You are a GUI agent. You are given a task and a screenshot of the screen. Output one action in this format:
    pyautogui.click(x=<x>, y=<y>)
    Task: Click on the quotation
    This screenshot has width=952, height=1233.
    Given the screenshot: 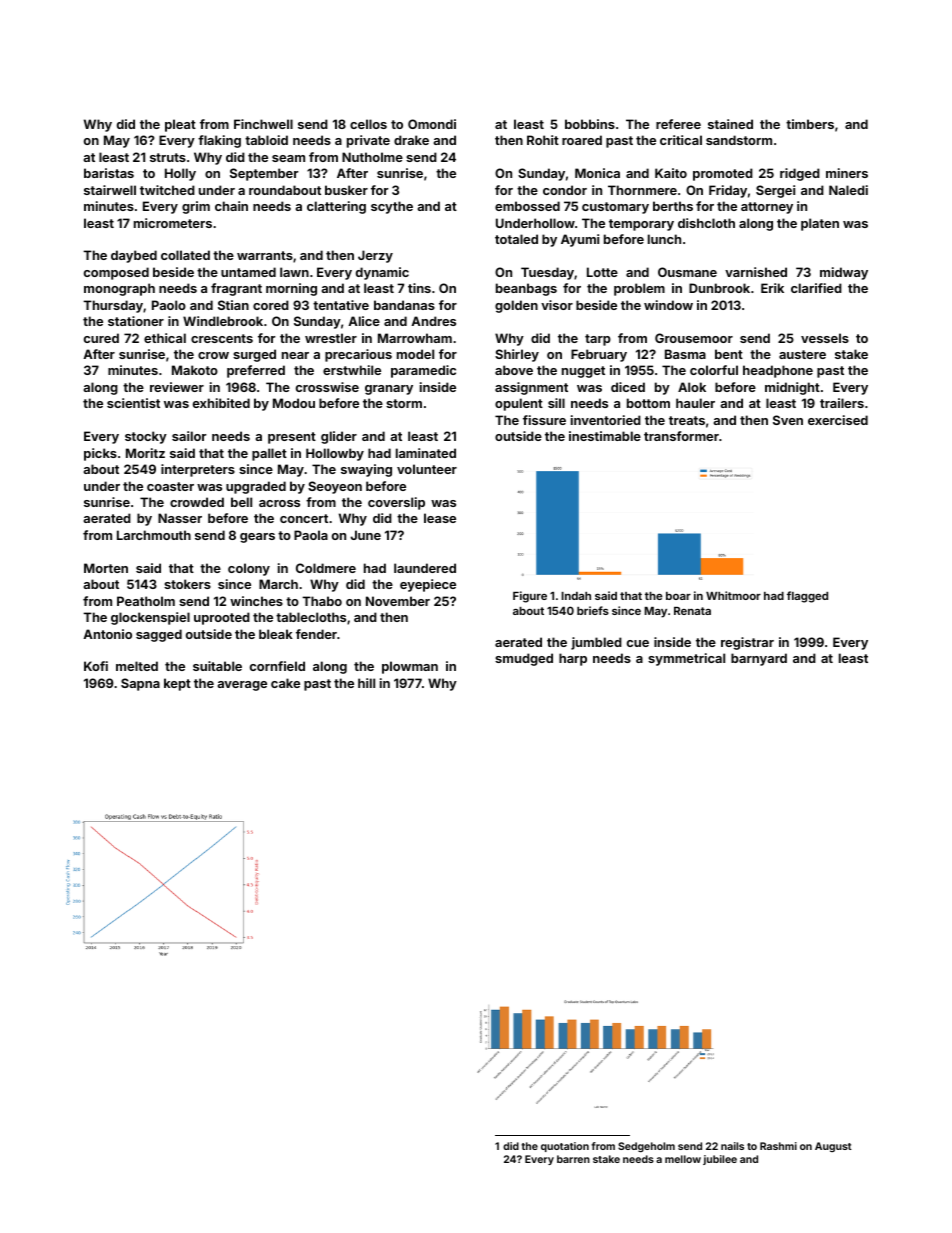 What is the action you would take?
    pyautogui.click(x=565, y=1147)
